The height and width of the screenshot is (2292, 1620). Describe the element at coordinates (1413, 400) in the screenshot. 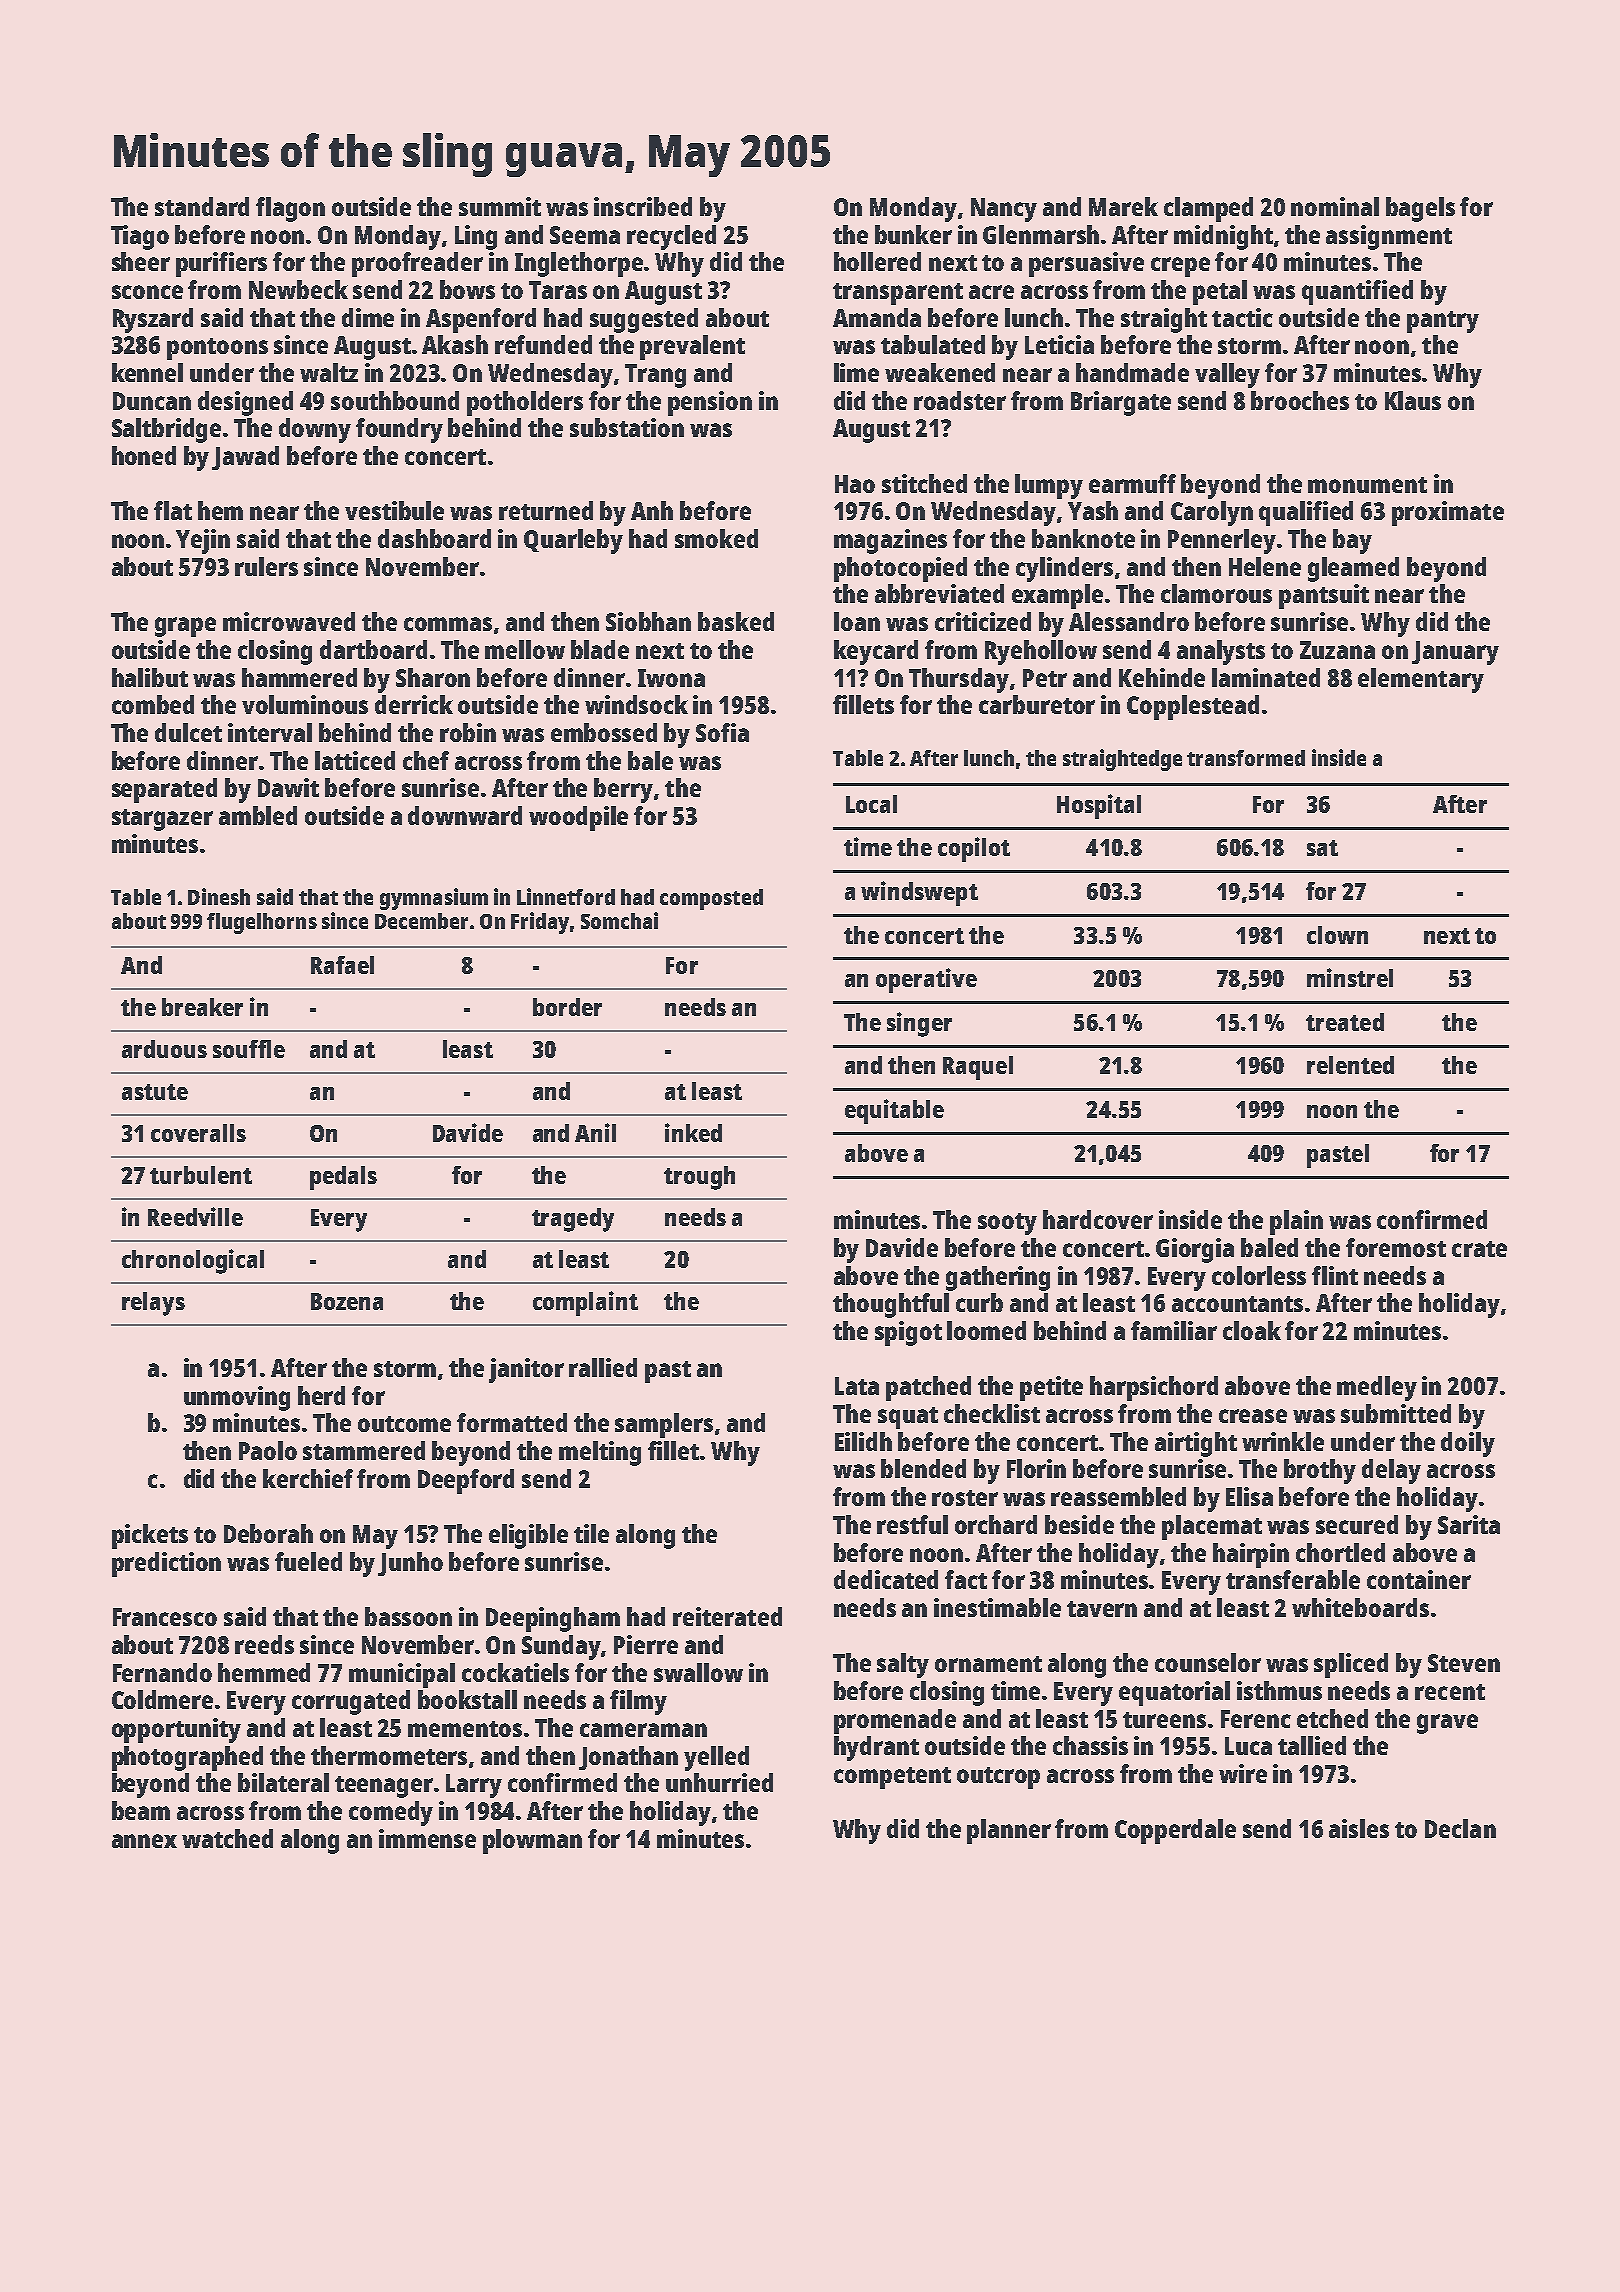

I see `Klaus` at that location.
